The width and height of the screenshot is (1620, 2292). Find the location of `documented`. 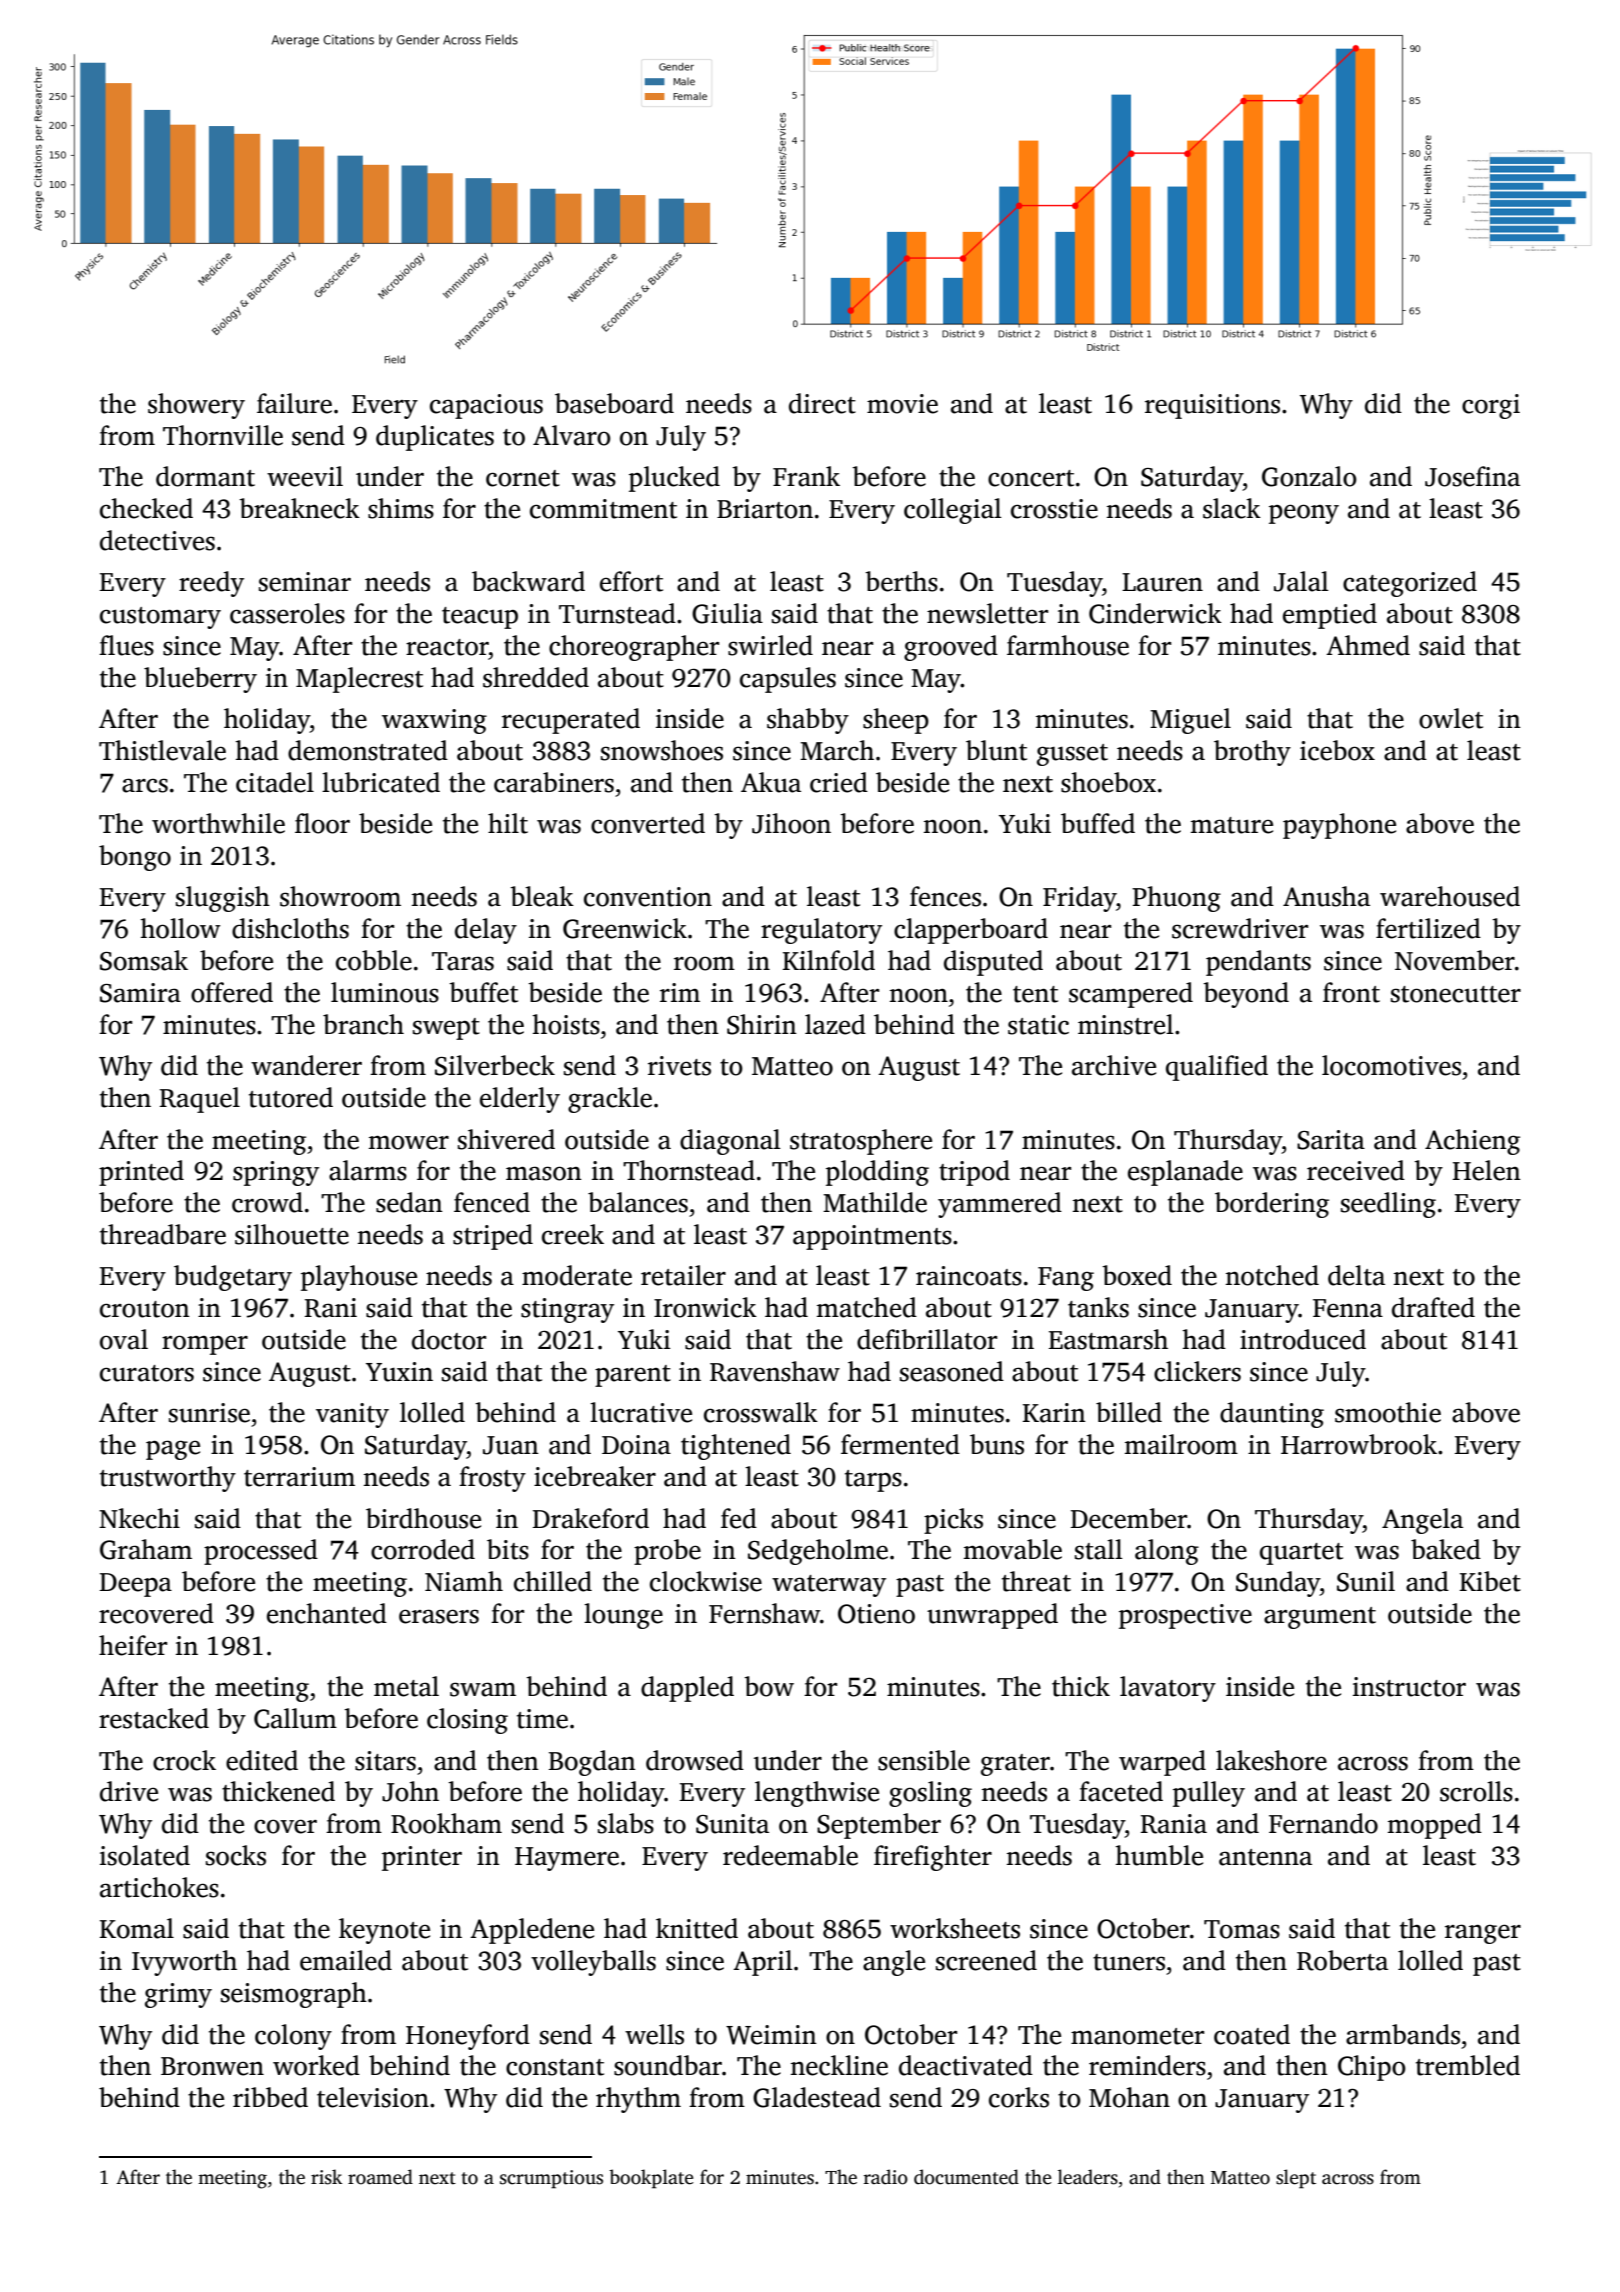

documented is located at coordinates (966, 2177).
